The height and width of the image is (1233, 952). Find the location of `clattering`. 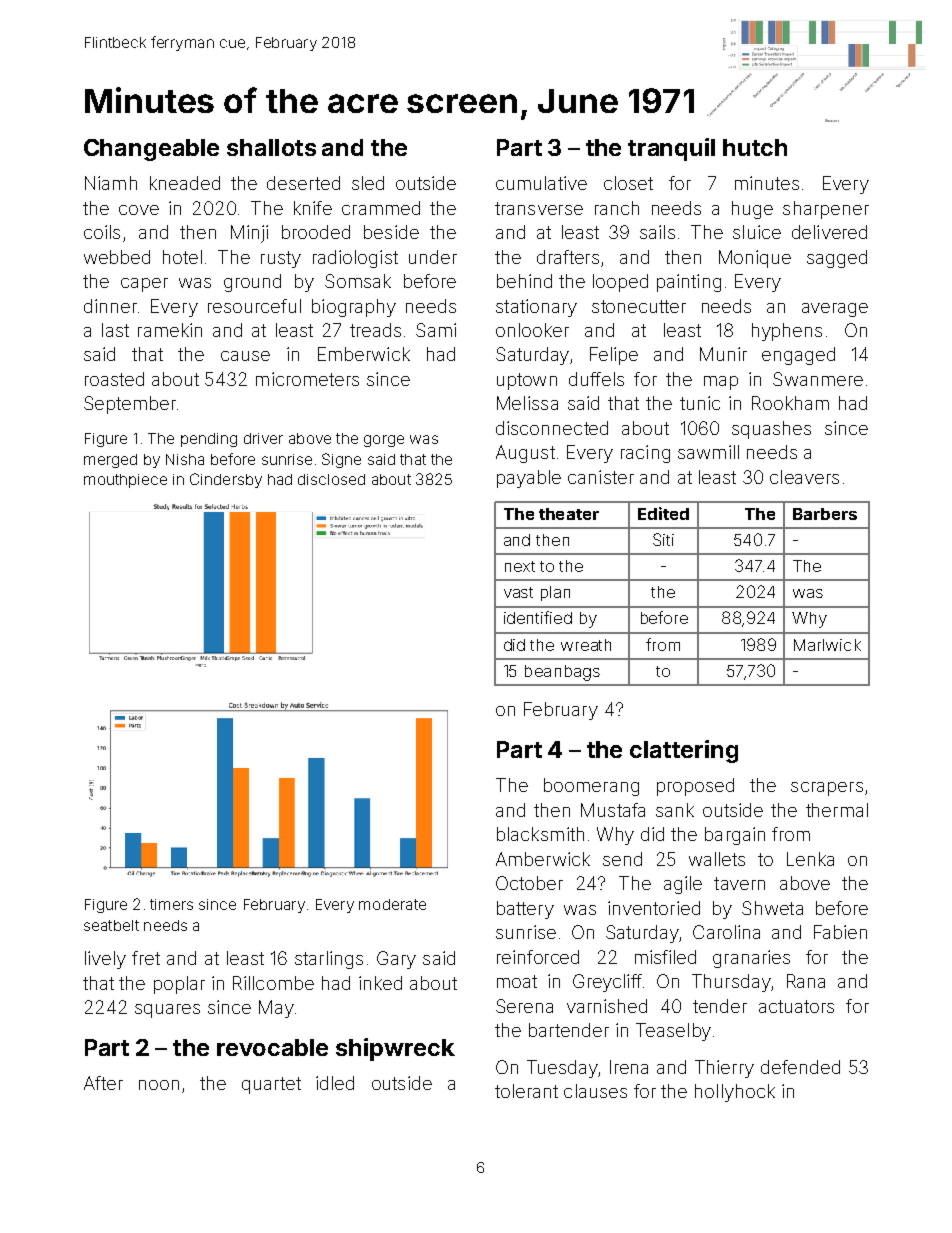

clattering is located at coordinates (684, 751).
